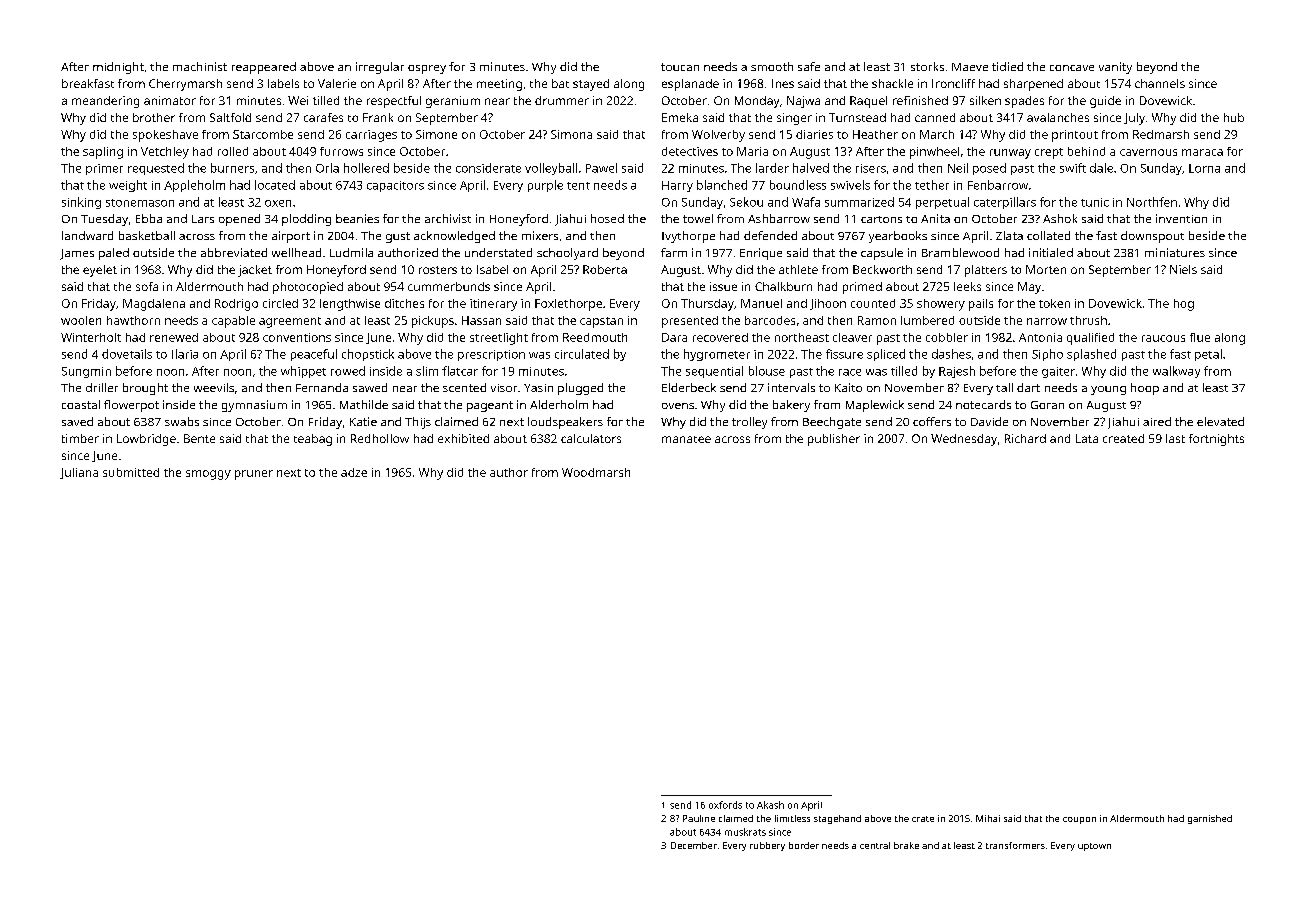  What do you see at coordinates (1079, 820) in the screenshot?
I see `coupon` at bounding box center [1079, 820].
